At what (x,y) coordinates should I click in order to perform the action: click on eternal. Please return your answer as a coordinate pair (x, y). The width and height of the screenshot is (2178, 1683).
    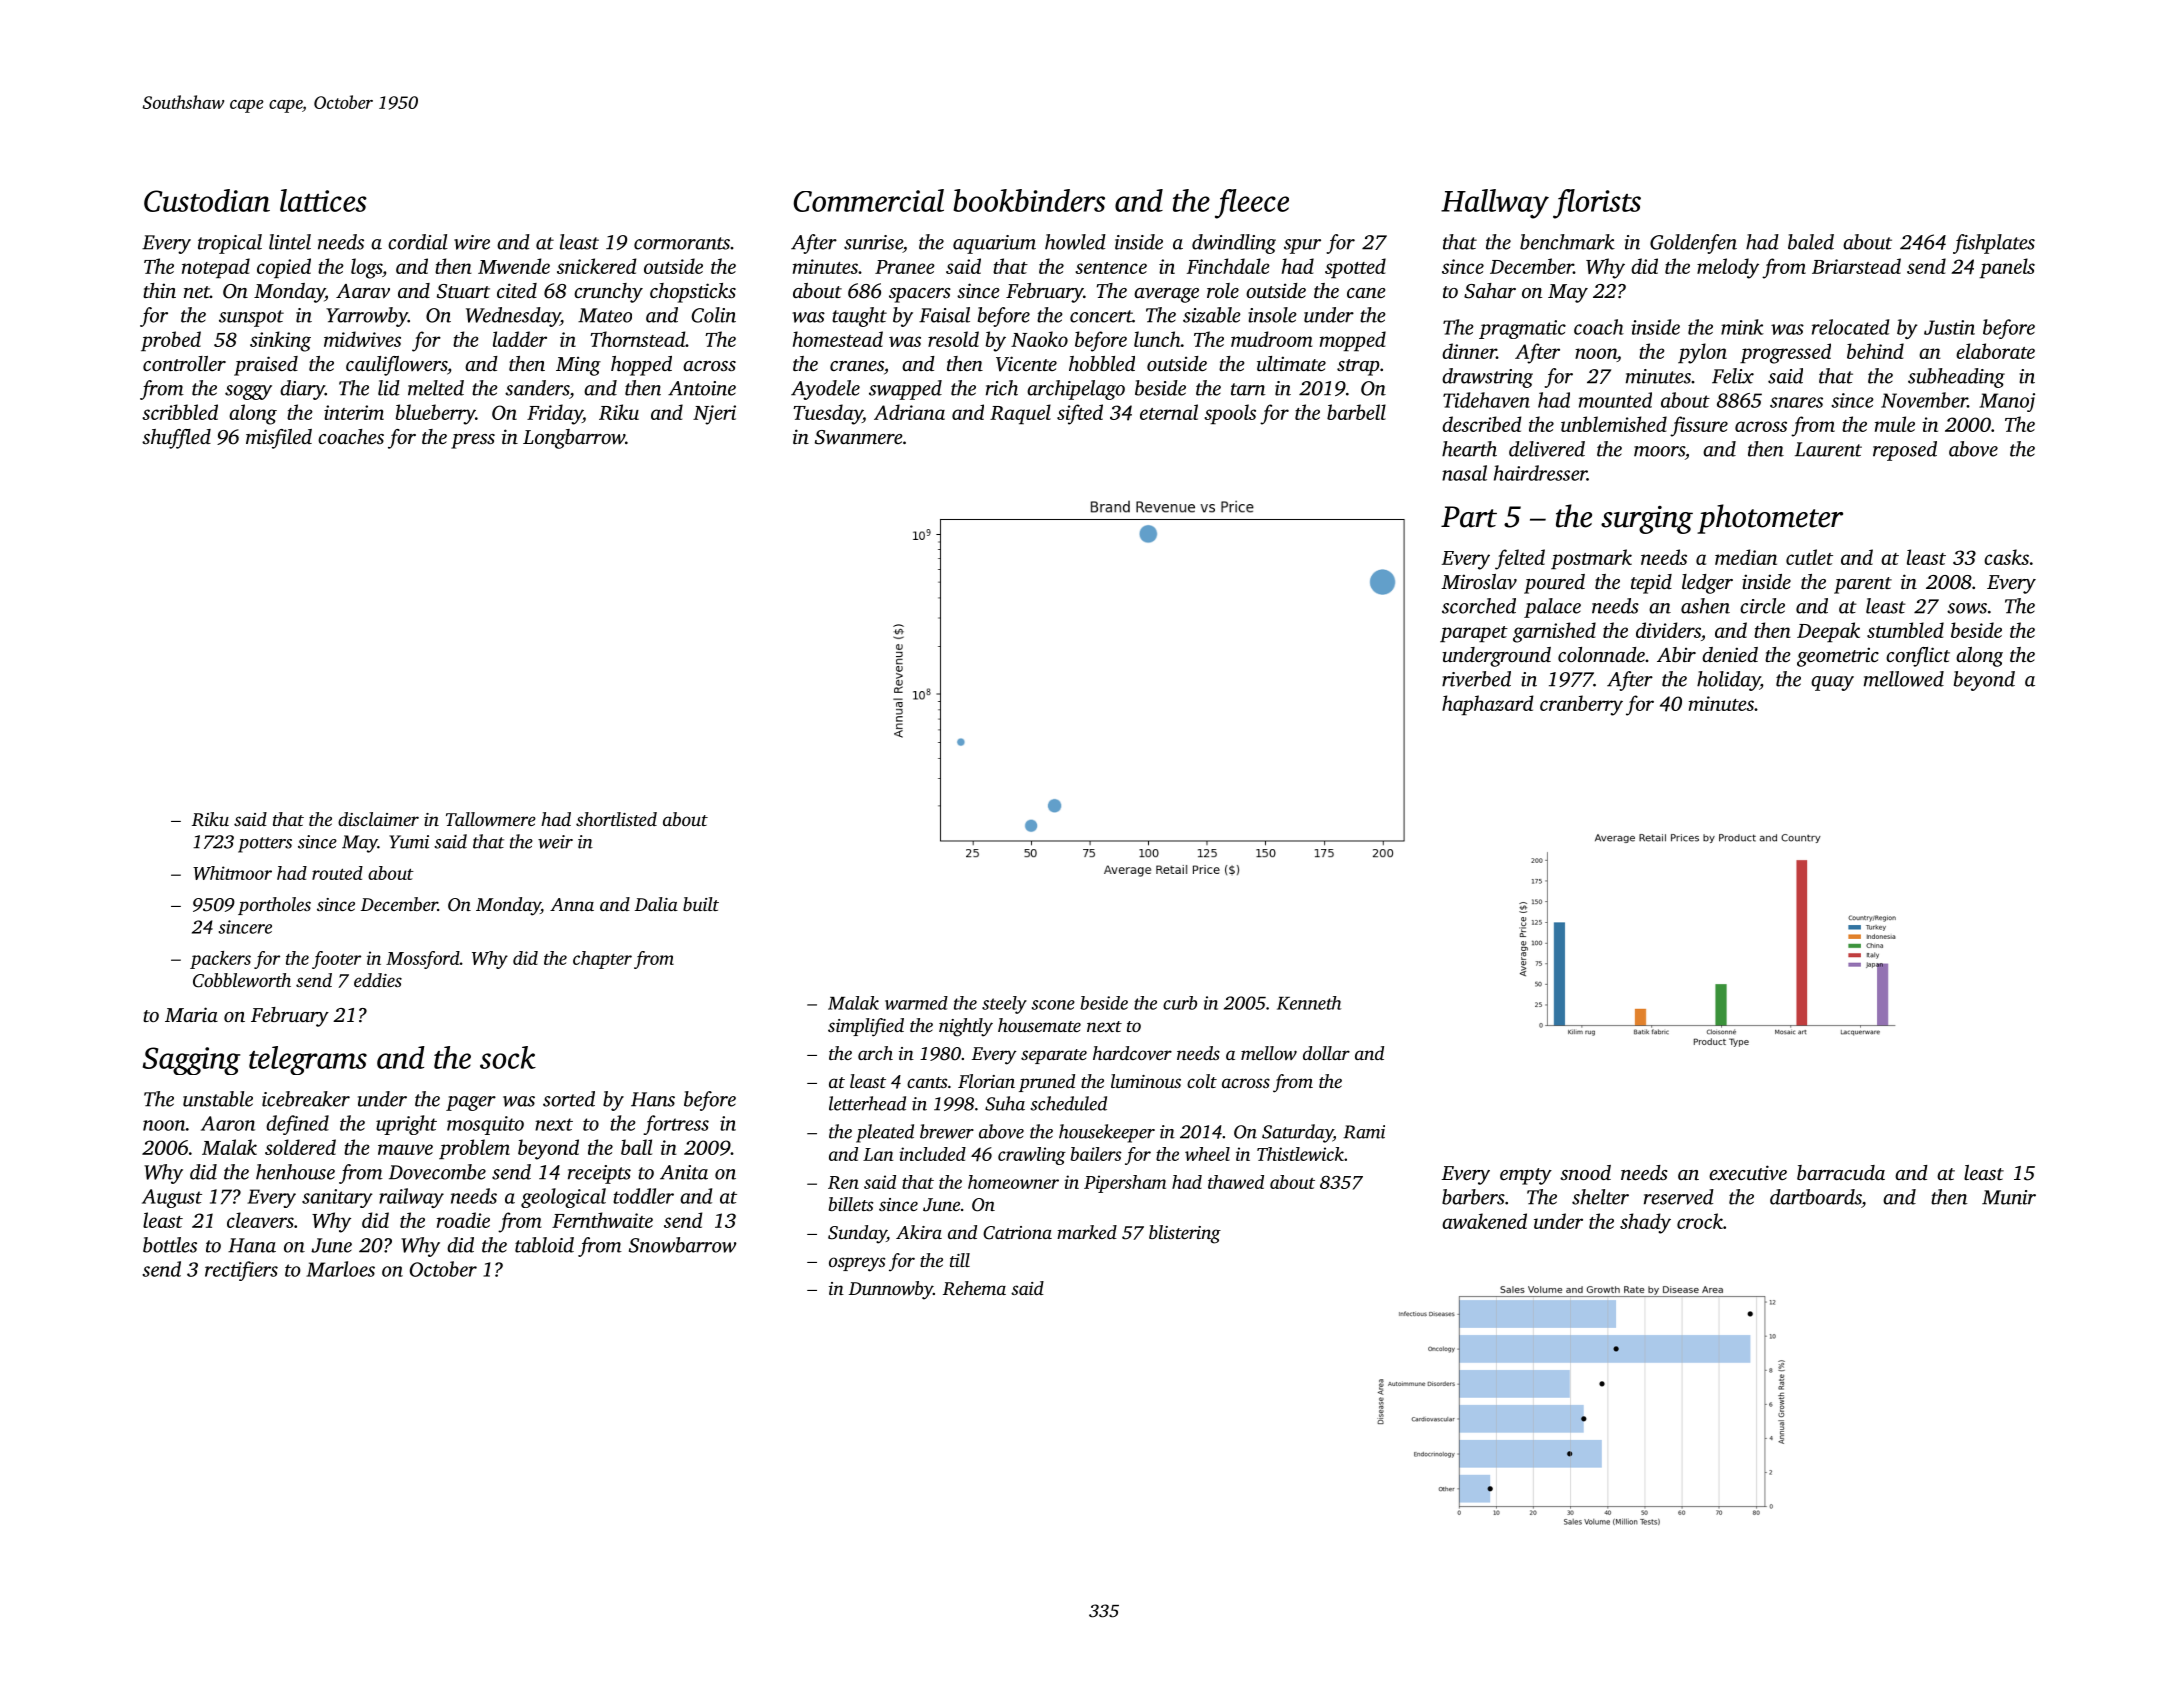
    Looking at the image, I should click on (1169, 412).
